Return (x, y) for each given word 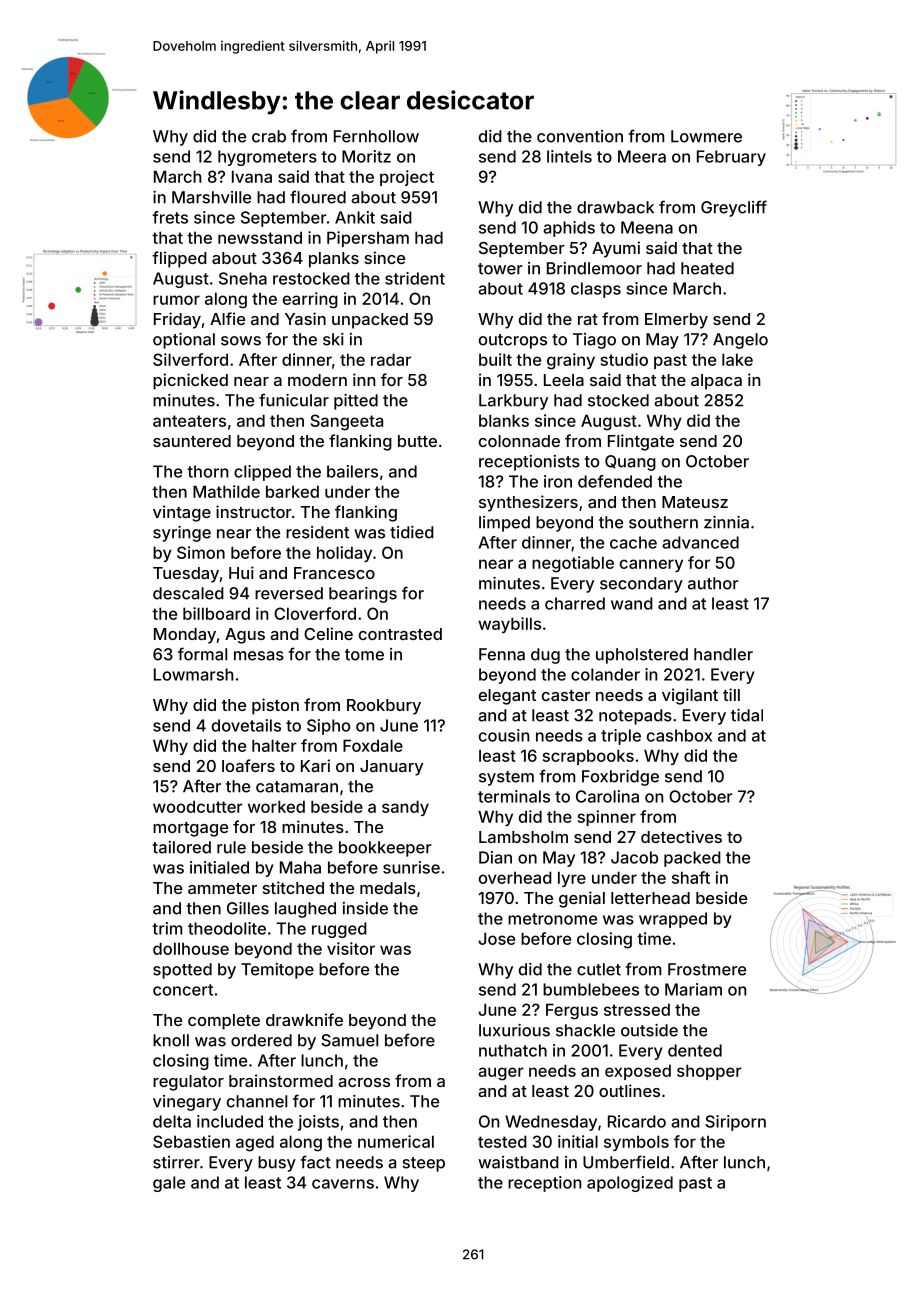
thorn (207, 471)
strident (415, 278)
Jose (496, 938)
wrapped (673, 920)
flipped (179, 259)
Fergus (572, 1011)
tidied (412, 532)
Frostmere (707, 969)
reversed (289, 593)
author (713, 583)
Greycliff (734, 208)
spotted (182, 971)
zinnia (726, 522)
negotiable (573, 564)
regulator (188, 1083)
